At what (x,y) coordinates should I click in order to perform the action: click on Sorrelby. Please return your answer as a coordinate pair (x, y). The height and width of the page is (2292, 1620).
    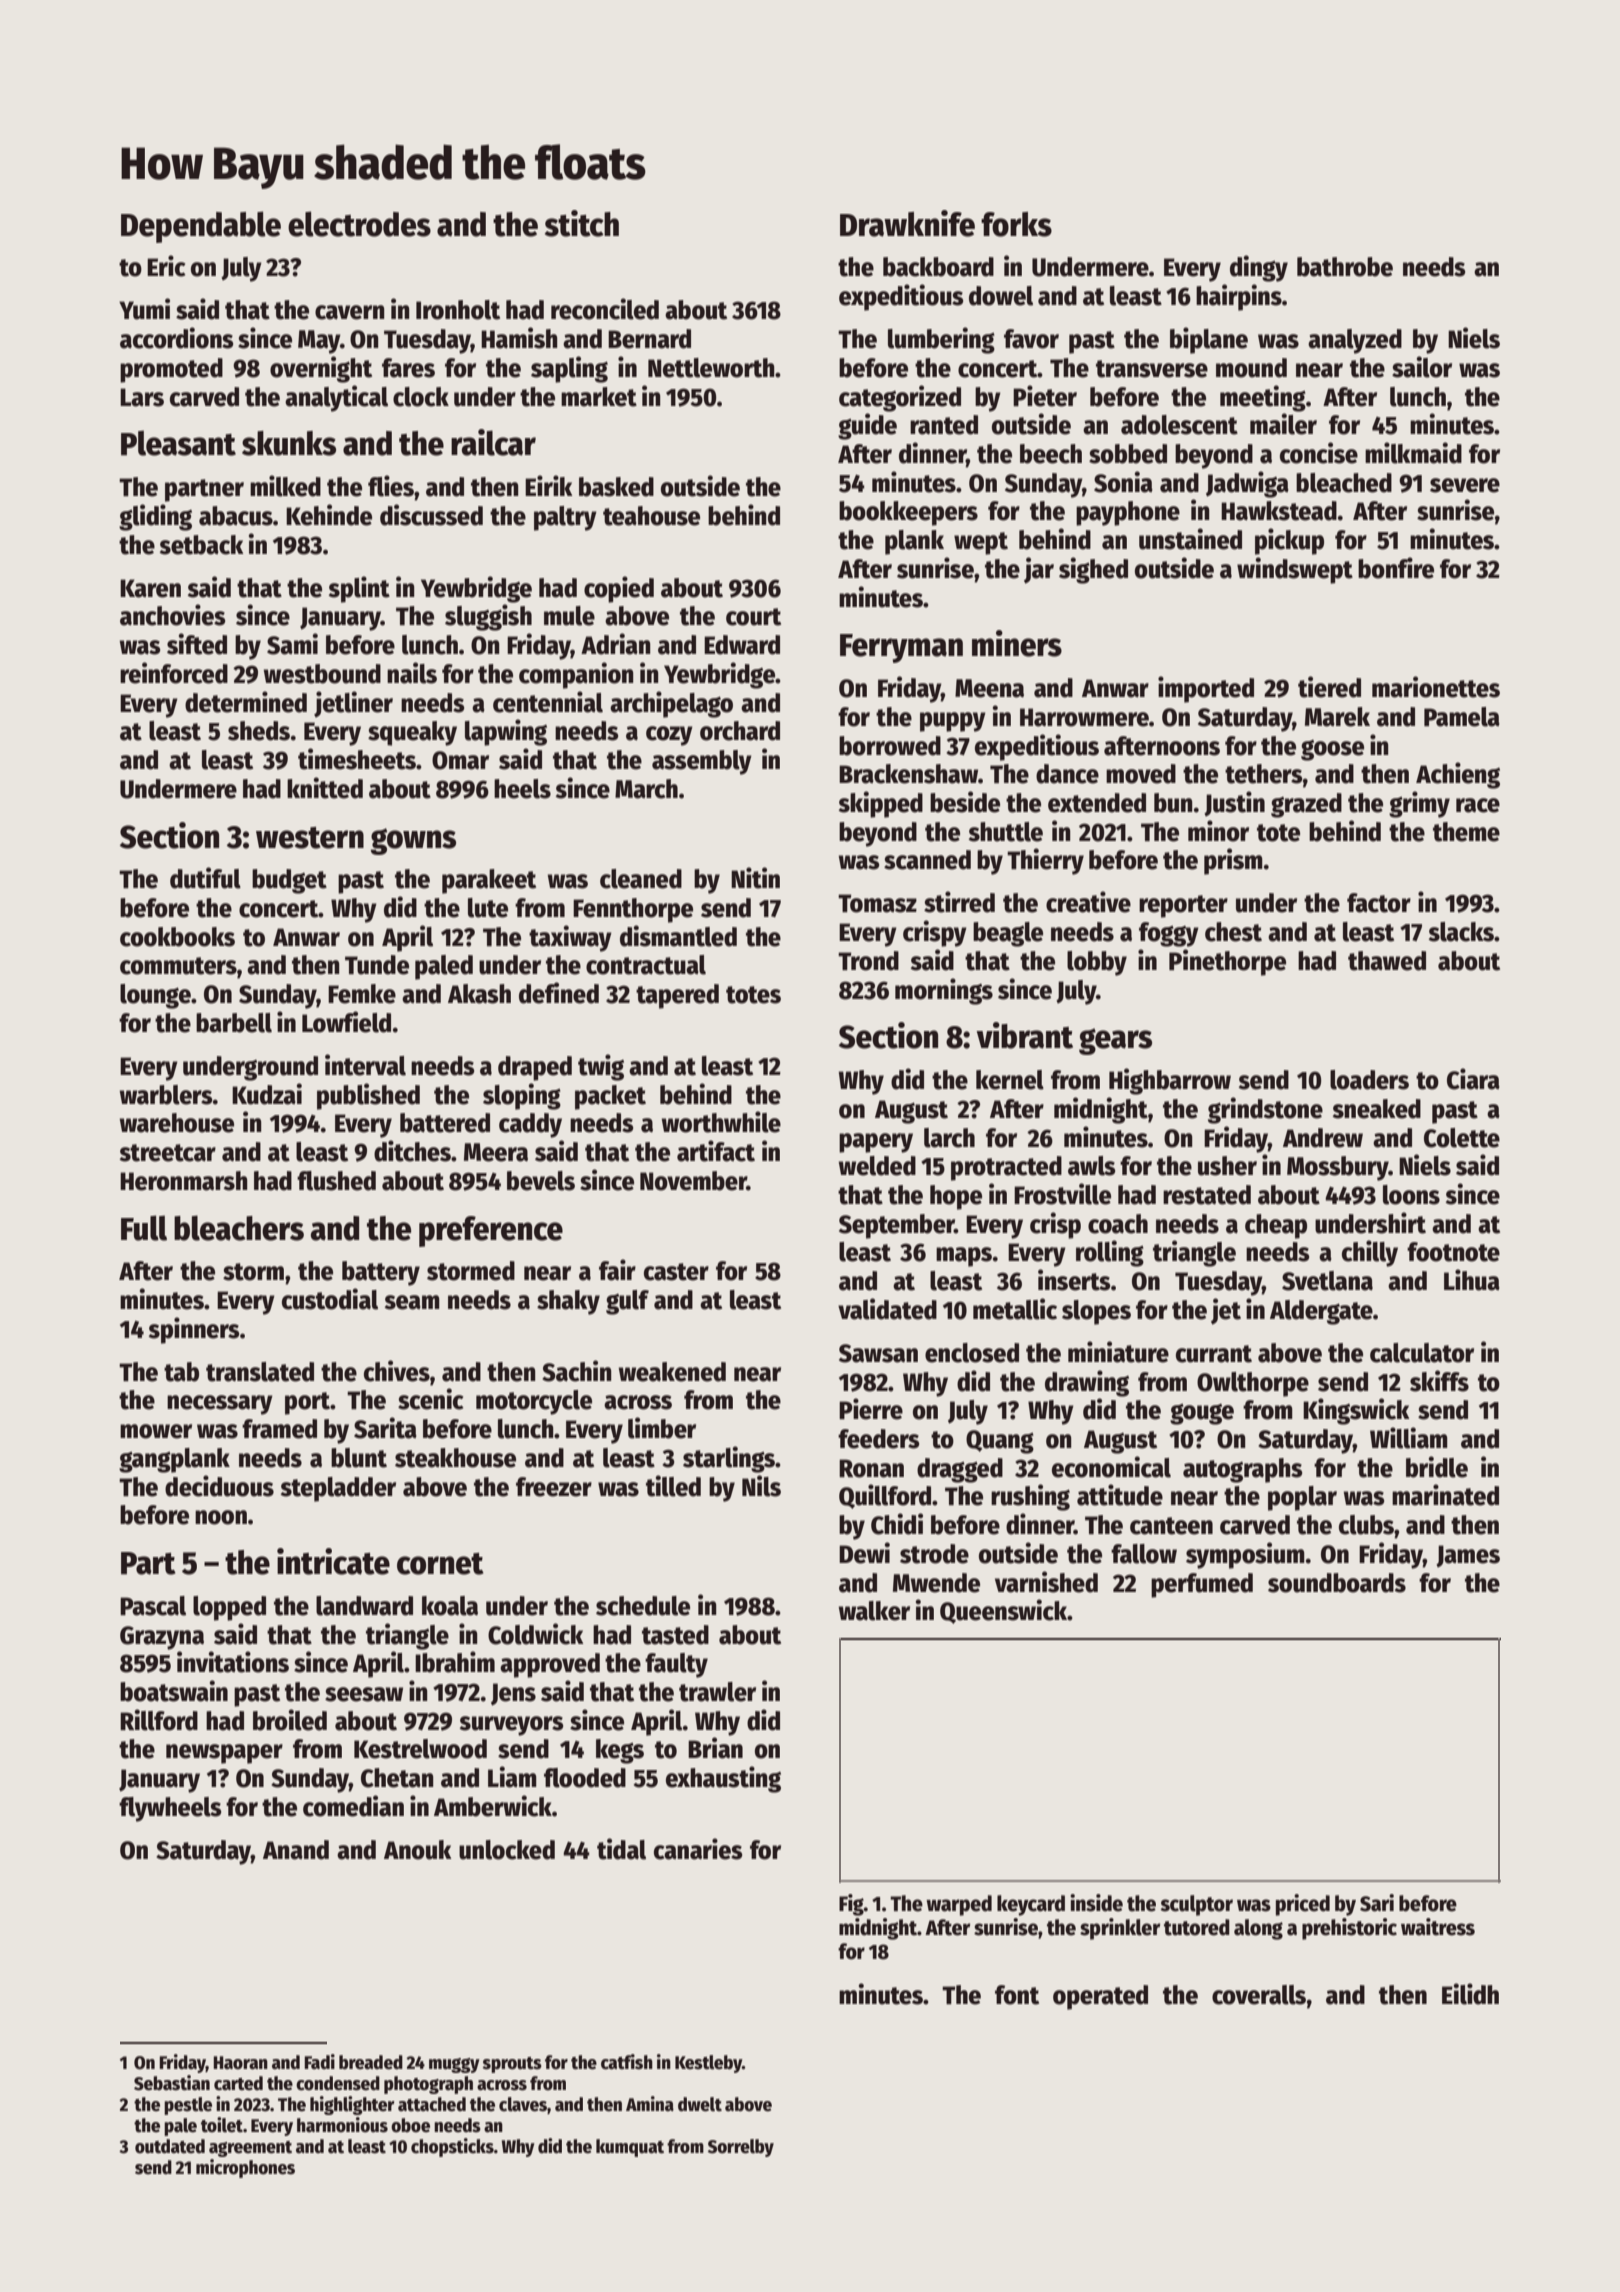
    Looking at the image, I should click on (741, 2148).
